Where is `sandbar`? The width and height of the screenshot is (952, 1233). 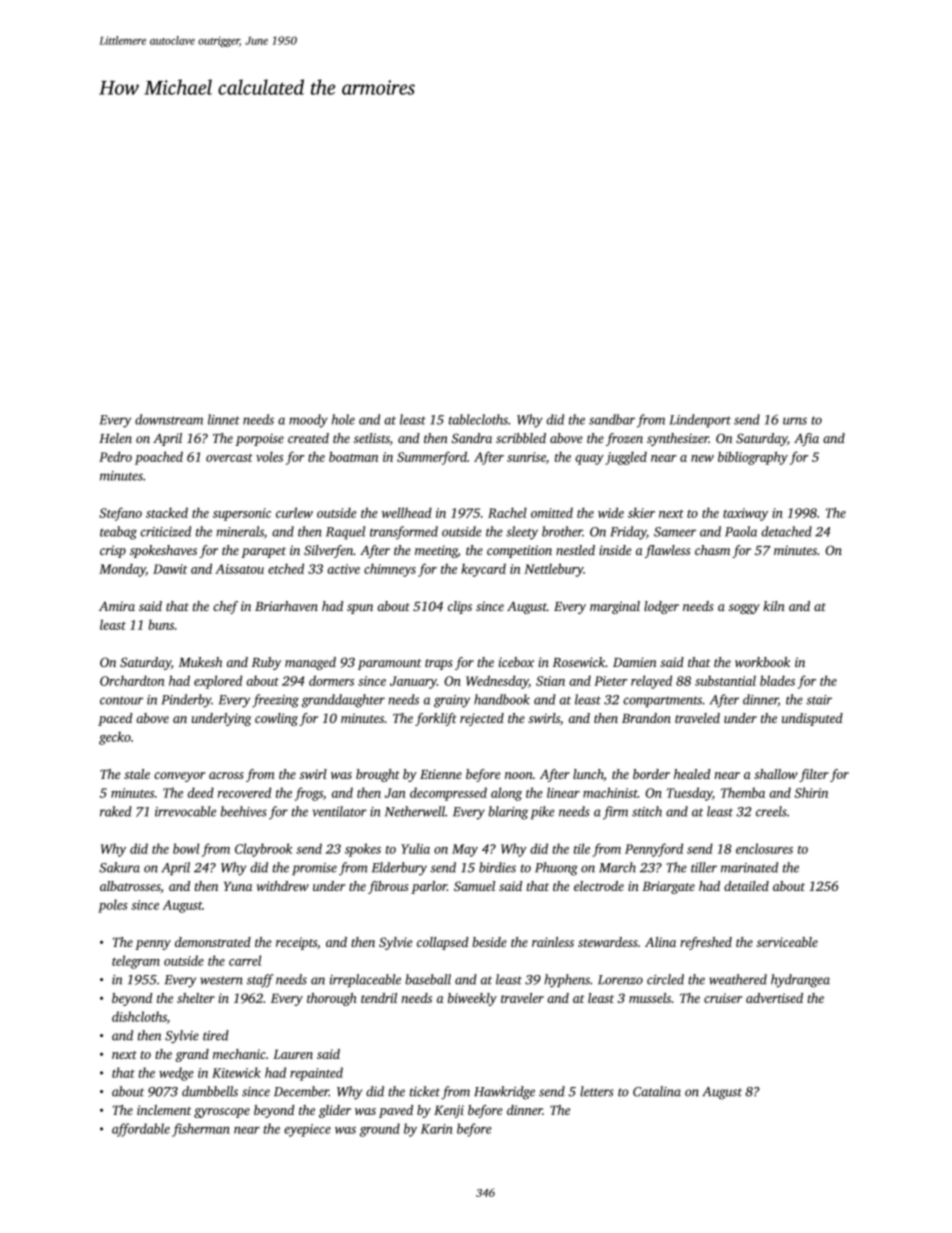 sandbar is located at coordinates (612, 419).
